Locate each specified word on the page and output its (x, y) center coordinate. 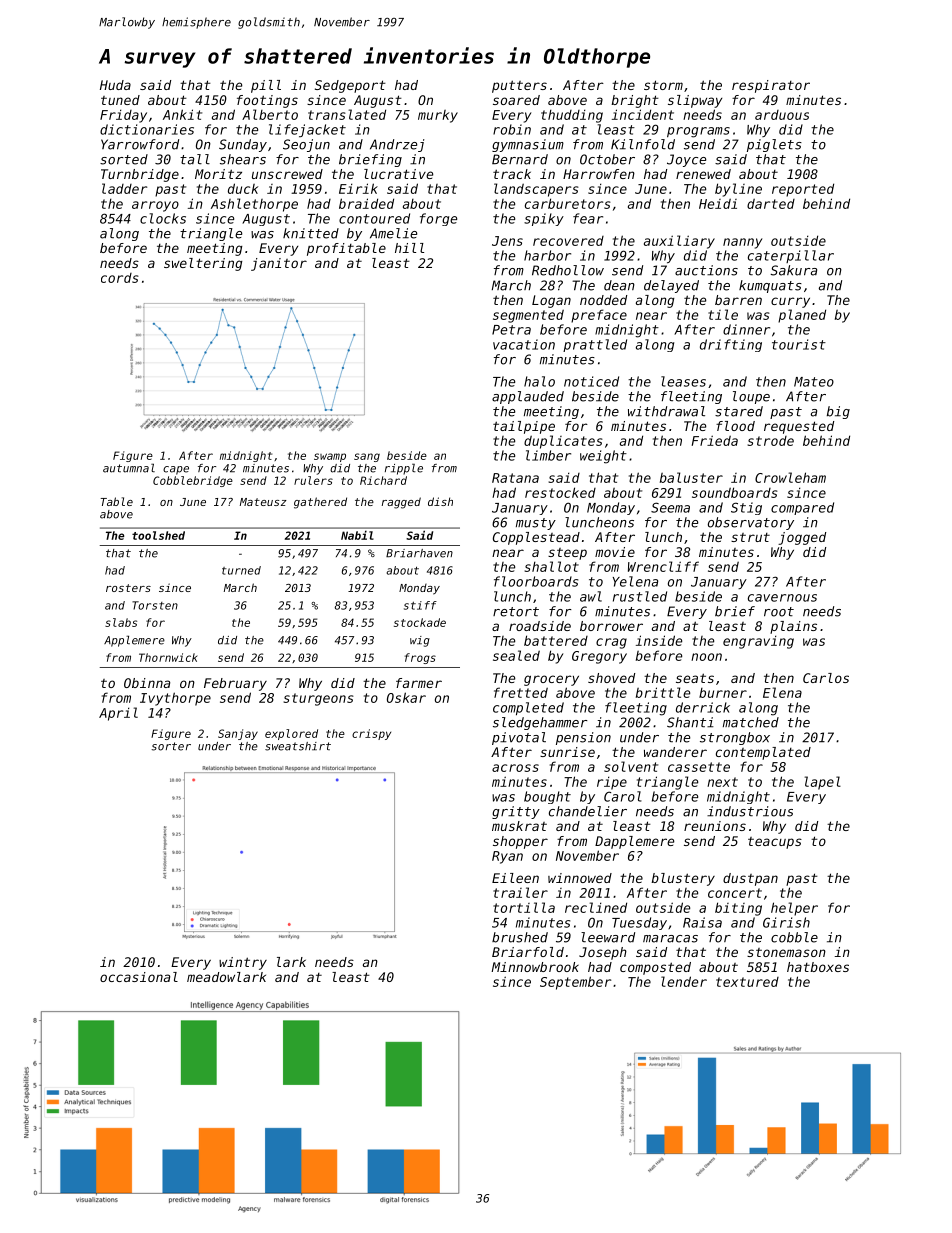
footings (267, 101)
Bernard (520, 159)
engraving (758, 642)
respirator (771, 86)
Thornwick (168, 657)
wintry (243, 963)
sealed (516, 655)
